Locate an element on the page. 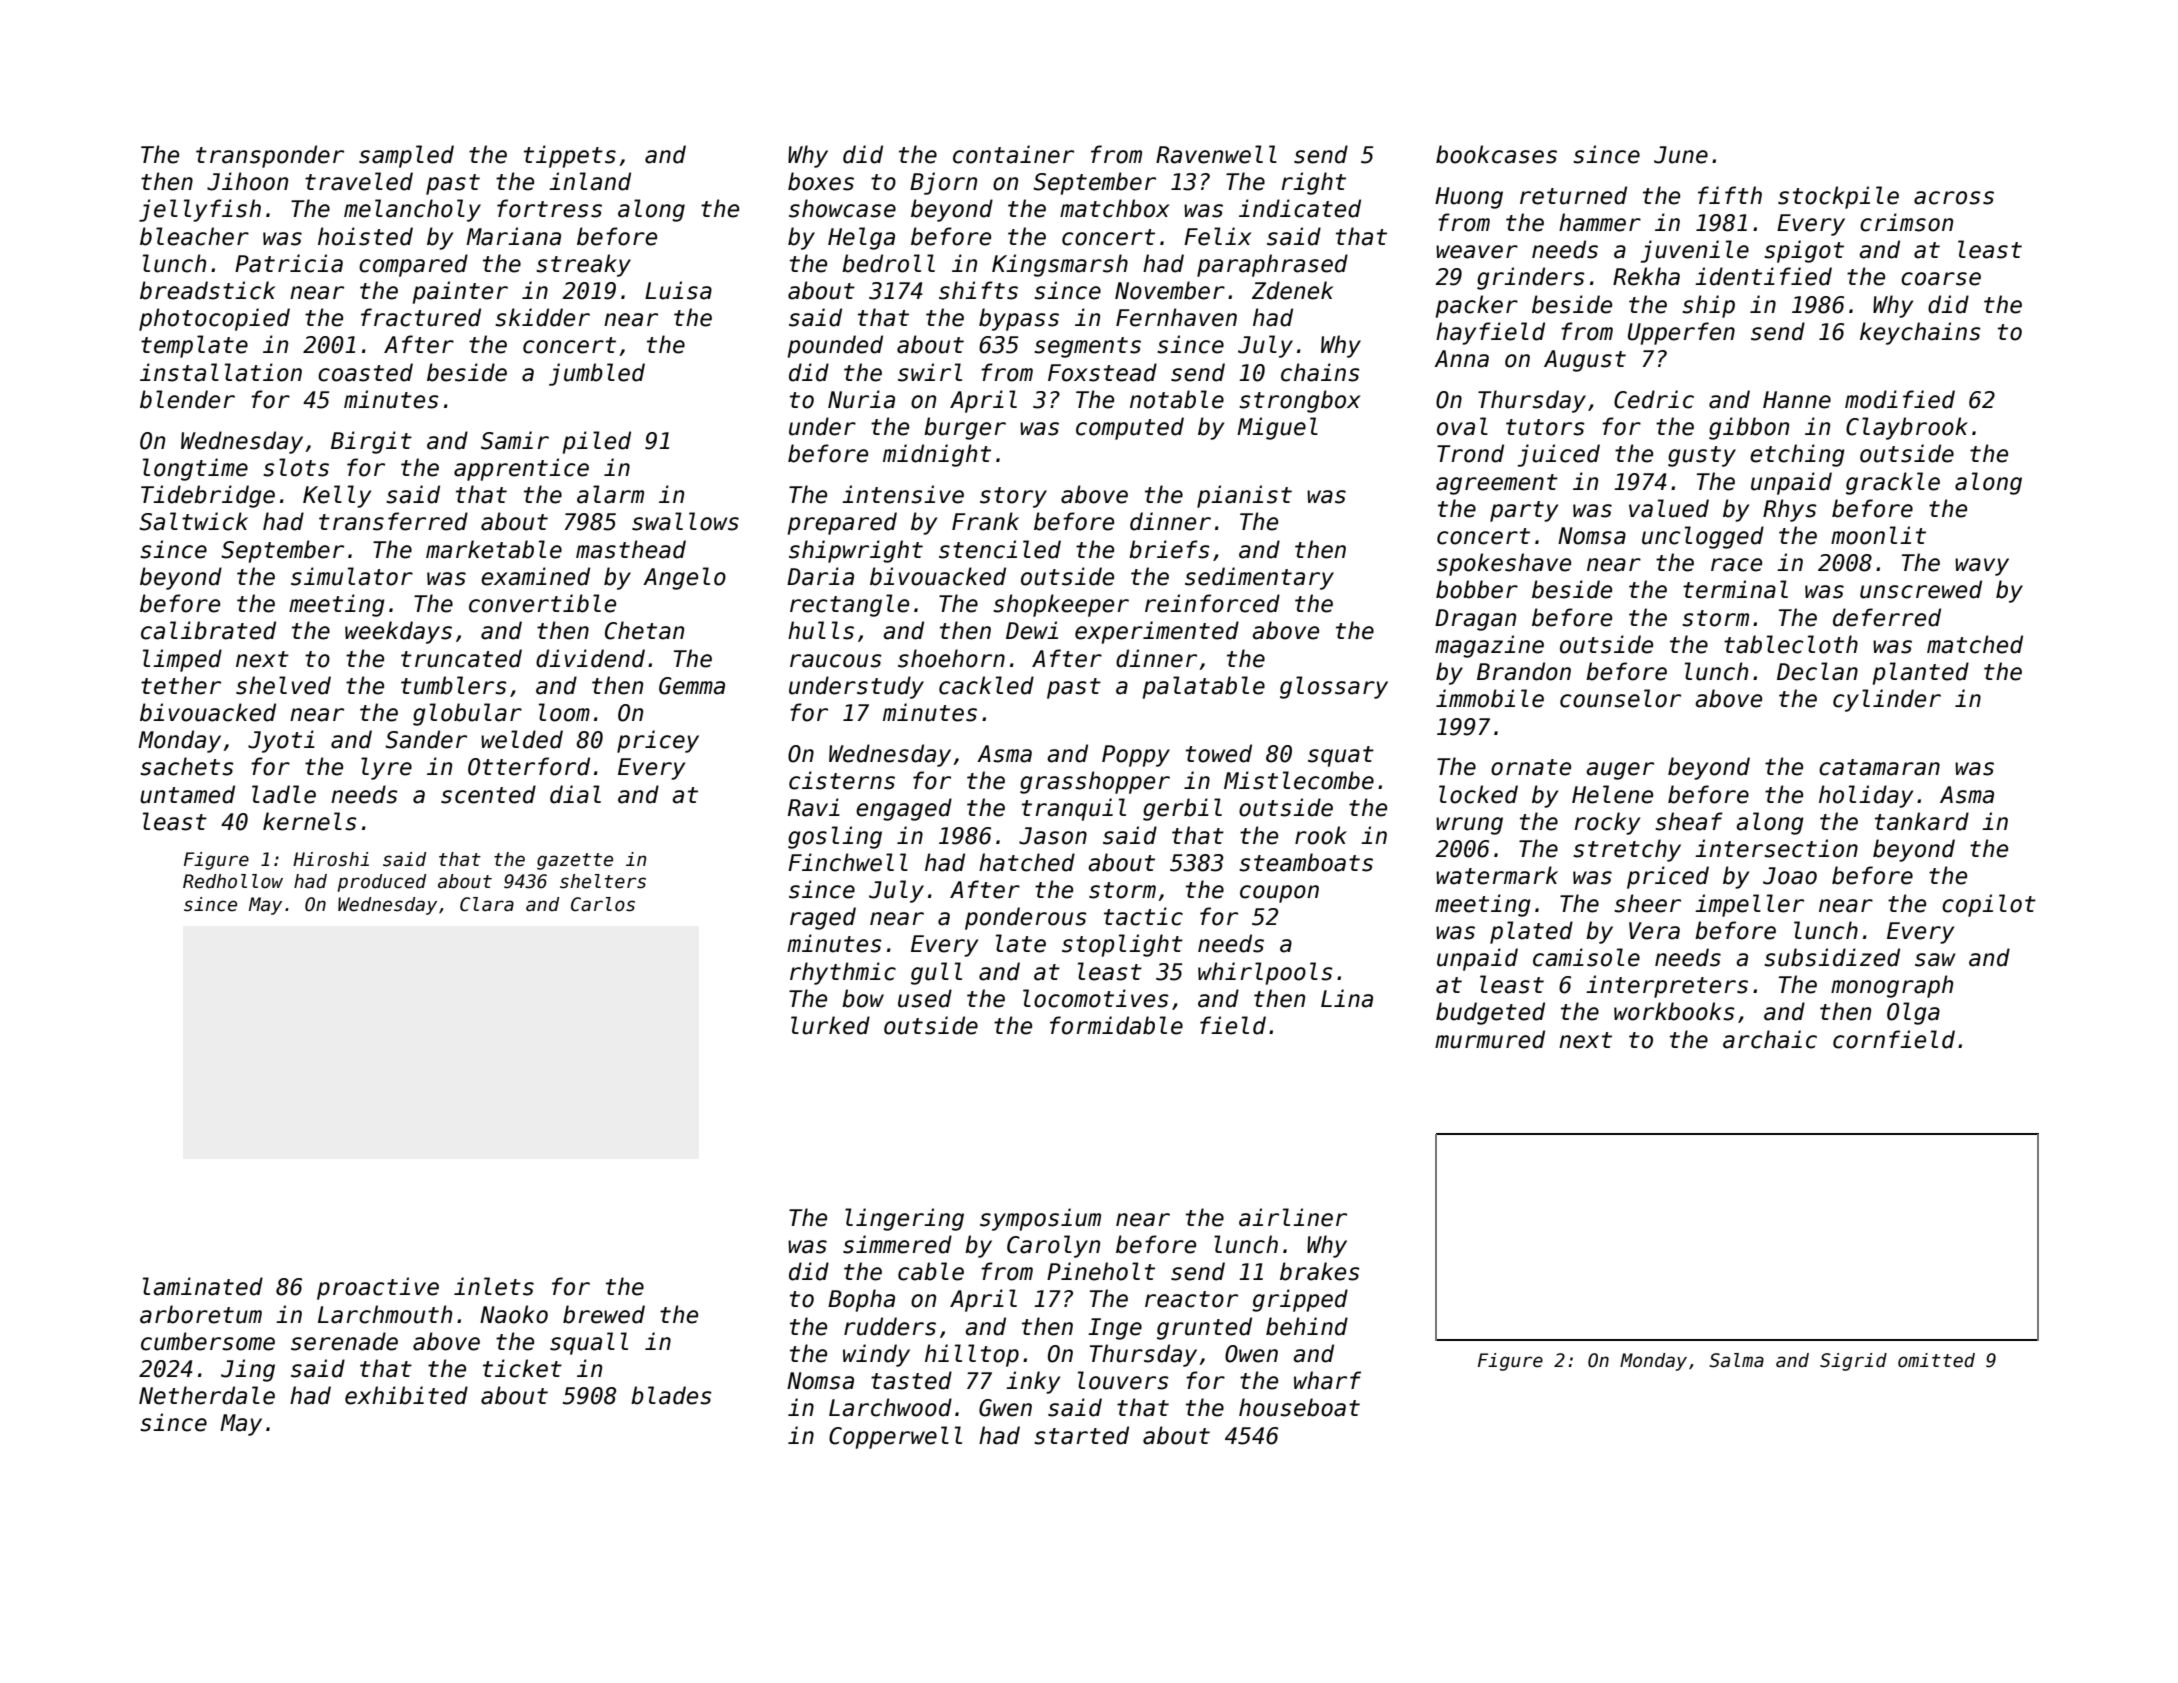  compared is located at coordinates (413, 265).
